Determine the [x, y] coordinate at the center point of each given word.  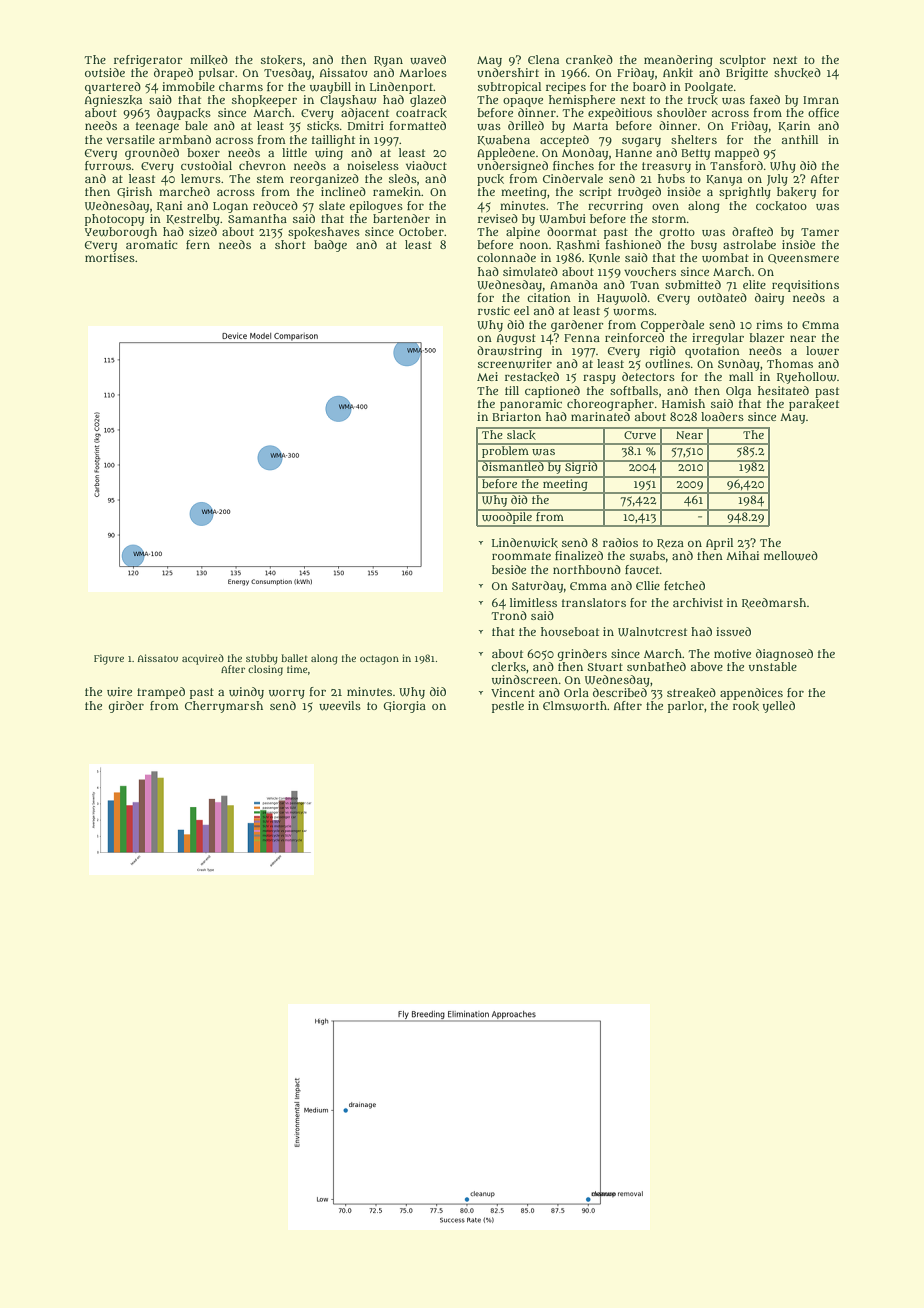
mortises [110, 257]
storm [669, 219]
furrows [108, 166]
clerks [508, 667]
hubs [671, 178]
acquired [203, 659]
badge [330, 246]
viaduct [426, 165]
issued [733, 631]
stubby [262, 659]
